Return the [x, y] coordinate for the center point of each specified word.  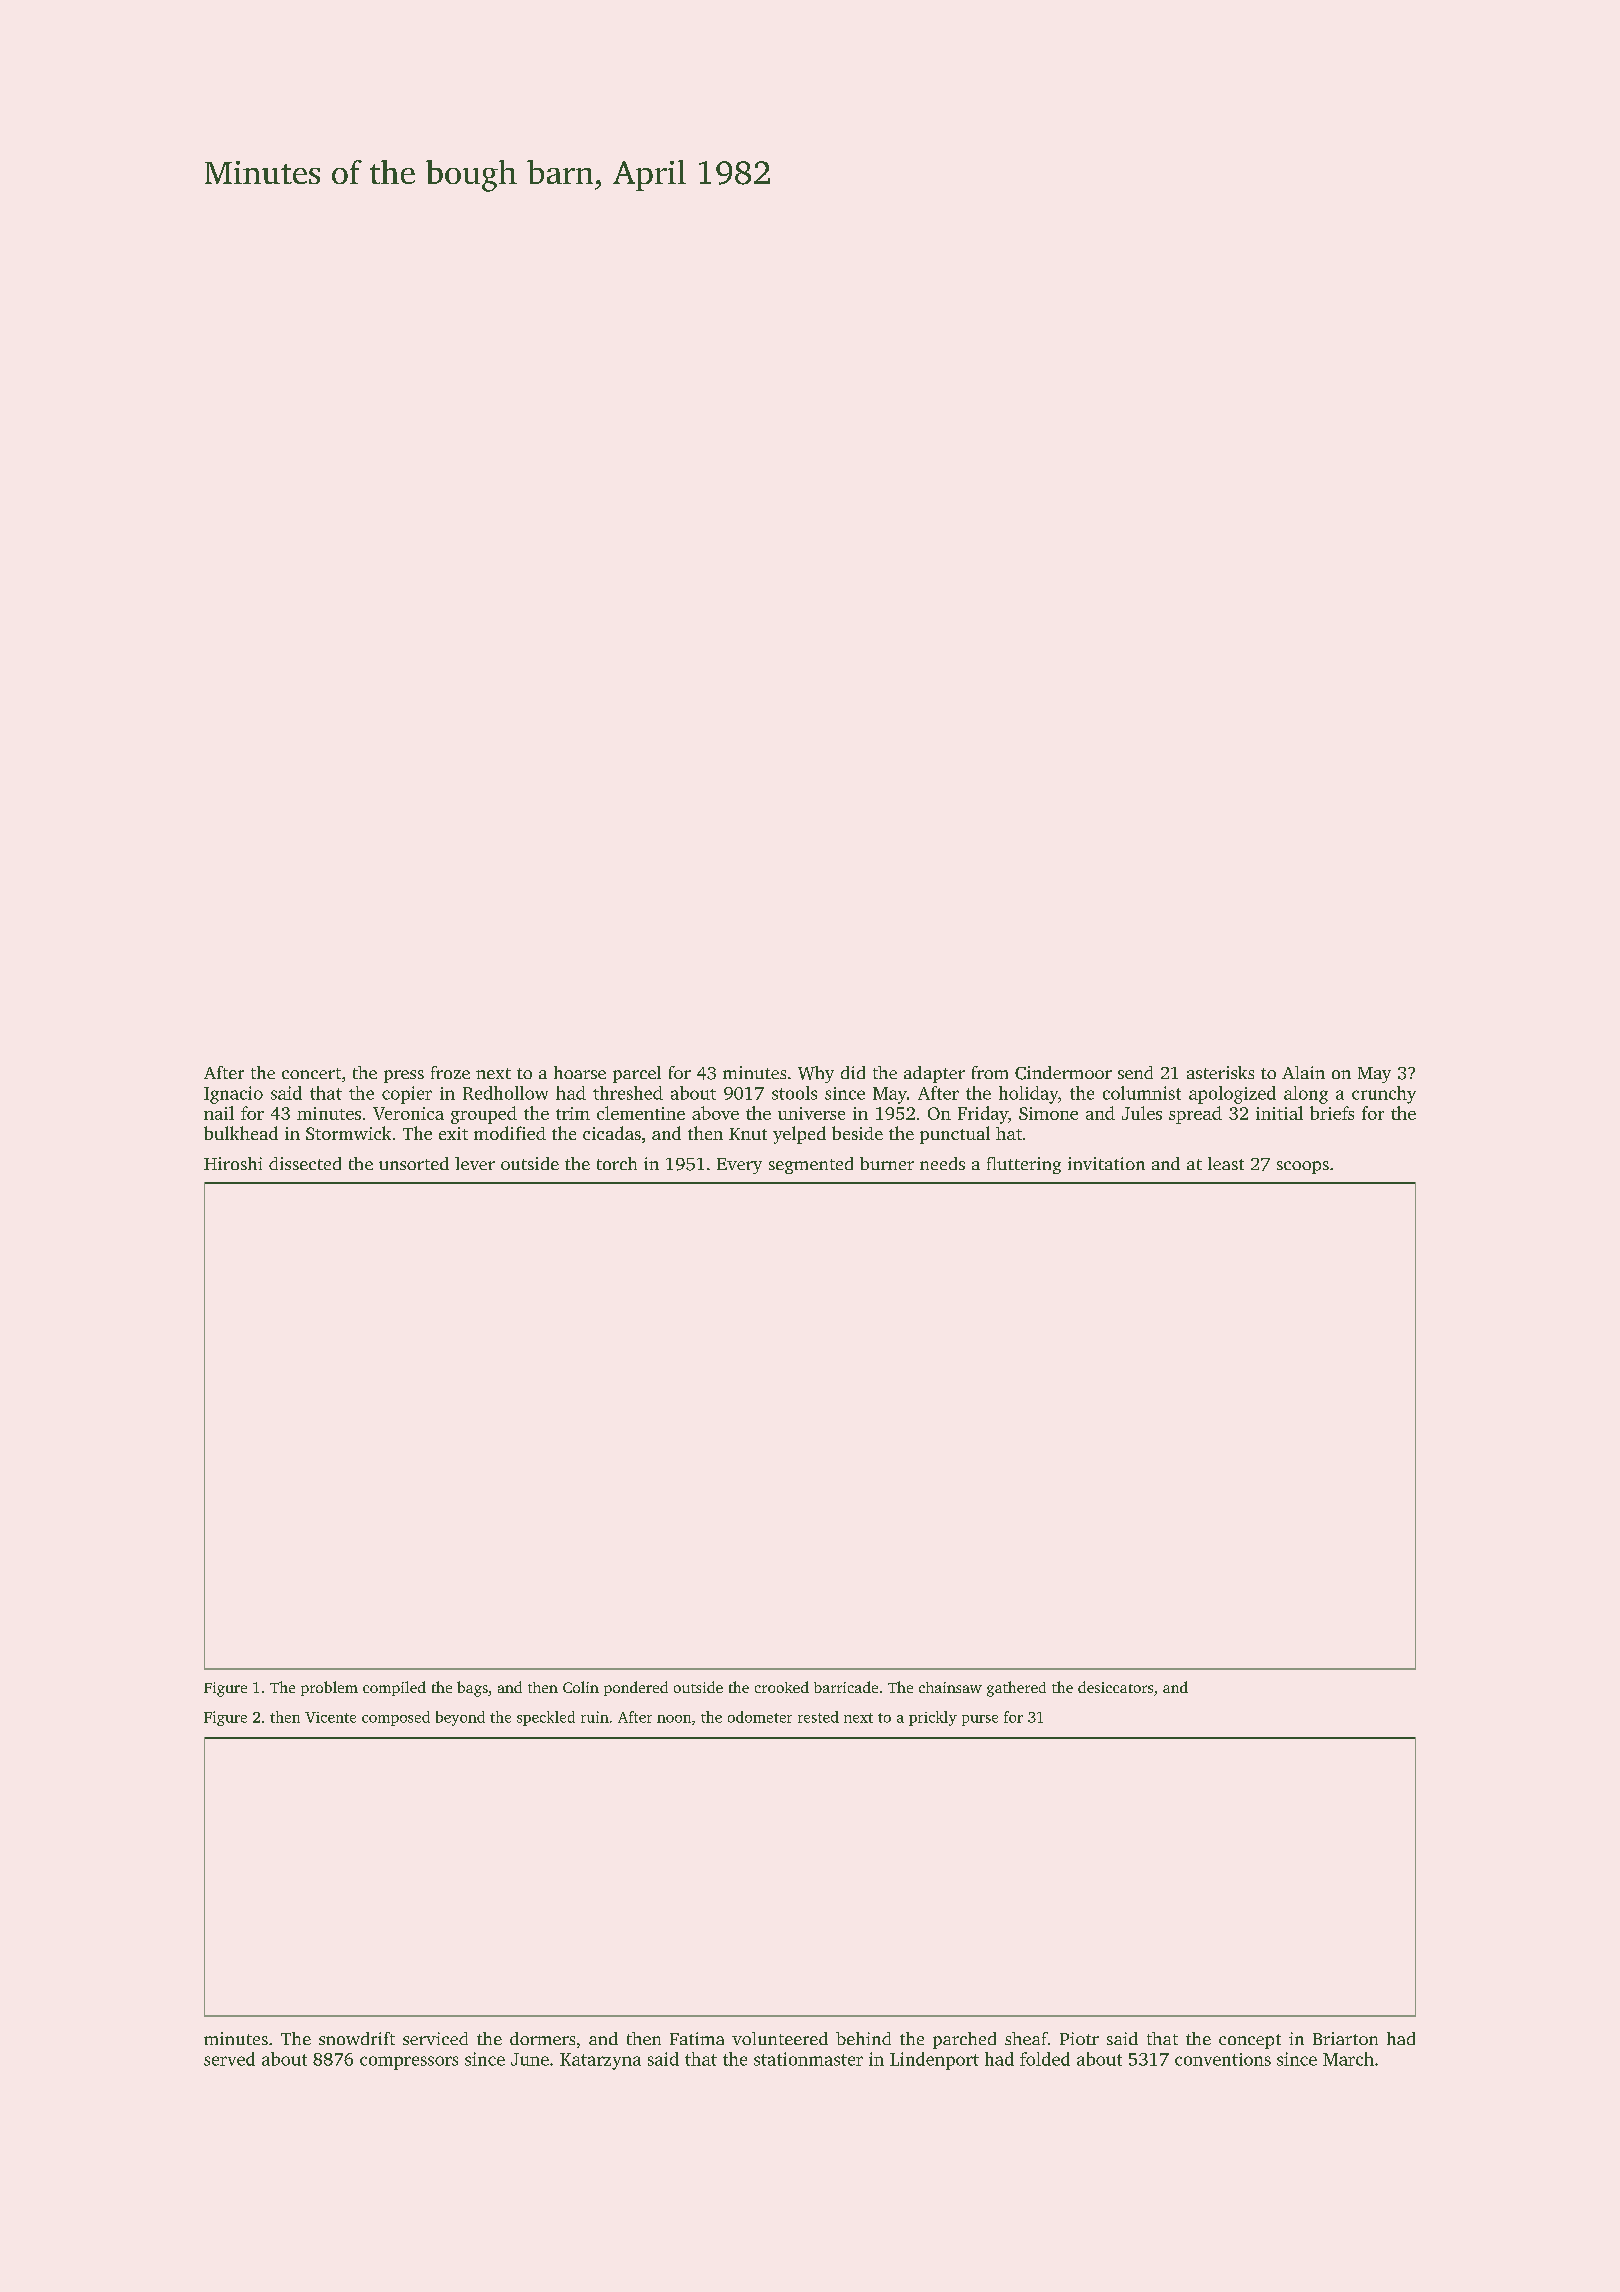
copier [407, 1095]
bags [472, 1689]
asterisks [1220, 1072]
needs [942, 1163]
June [530, 2059]
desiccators [1115, 1687]
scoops [1303, 1167]
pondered [636, 1688]
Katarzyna [600, 2061]
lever [475, 1163]
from [990, 1072]
